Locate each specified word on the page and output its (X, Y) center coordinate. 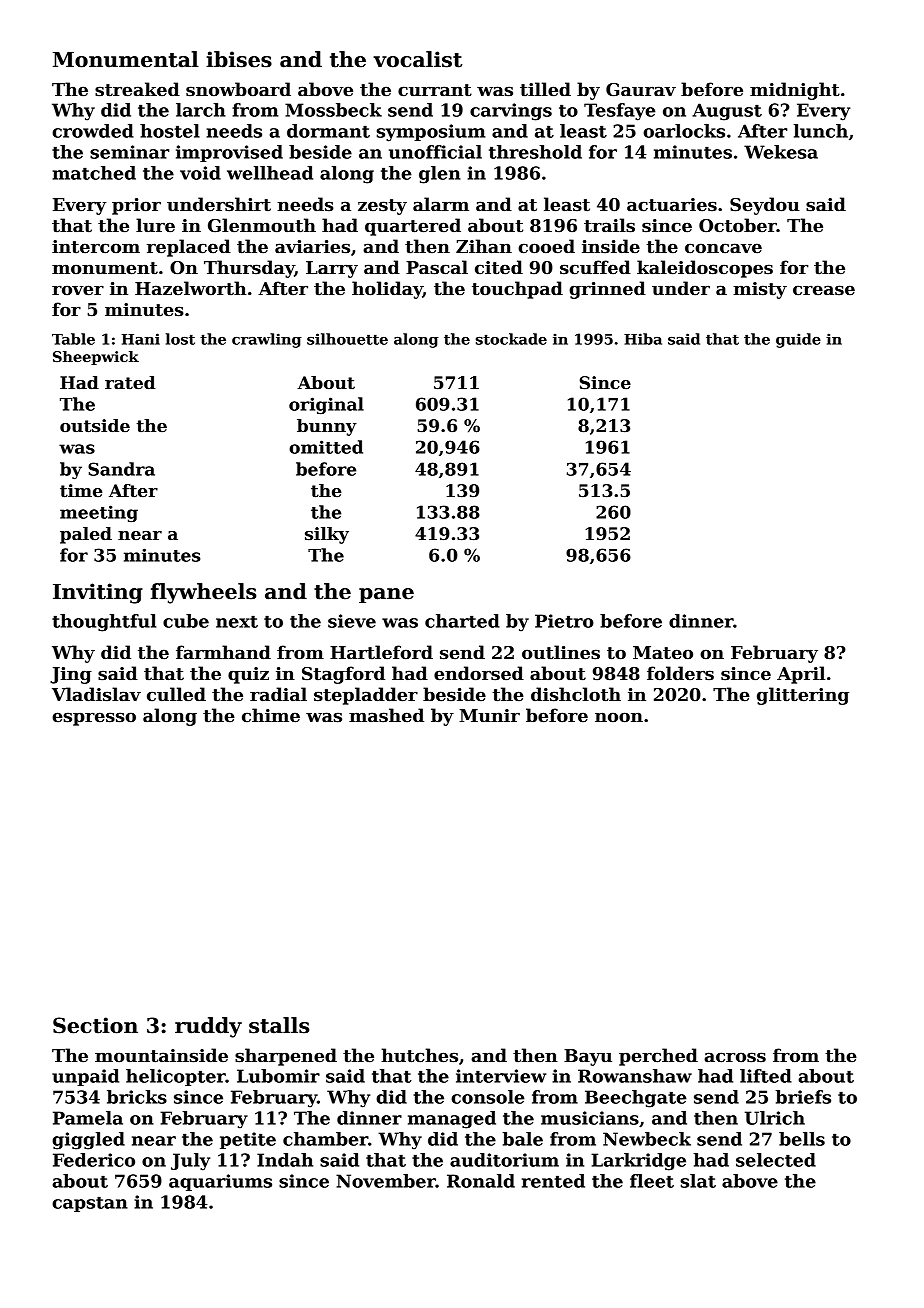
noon (619, 717)
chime (271, 715)
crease (824, 290)
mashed (386, 715)
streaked (137, 89)
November (386, 1181)
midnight (795, 91)
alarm (441, 204)
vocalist (417, 59)
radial (278, 694)
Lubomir (278, 1076)
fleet (652, 1181)
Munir (489, 716)
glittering (803, 696)
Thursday (249, 269)
